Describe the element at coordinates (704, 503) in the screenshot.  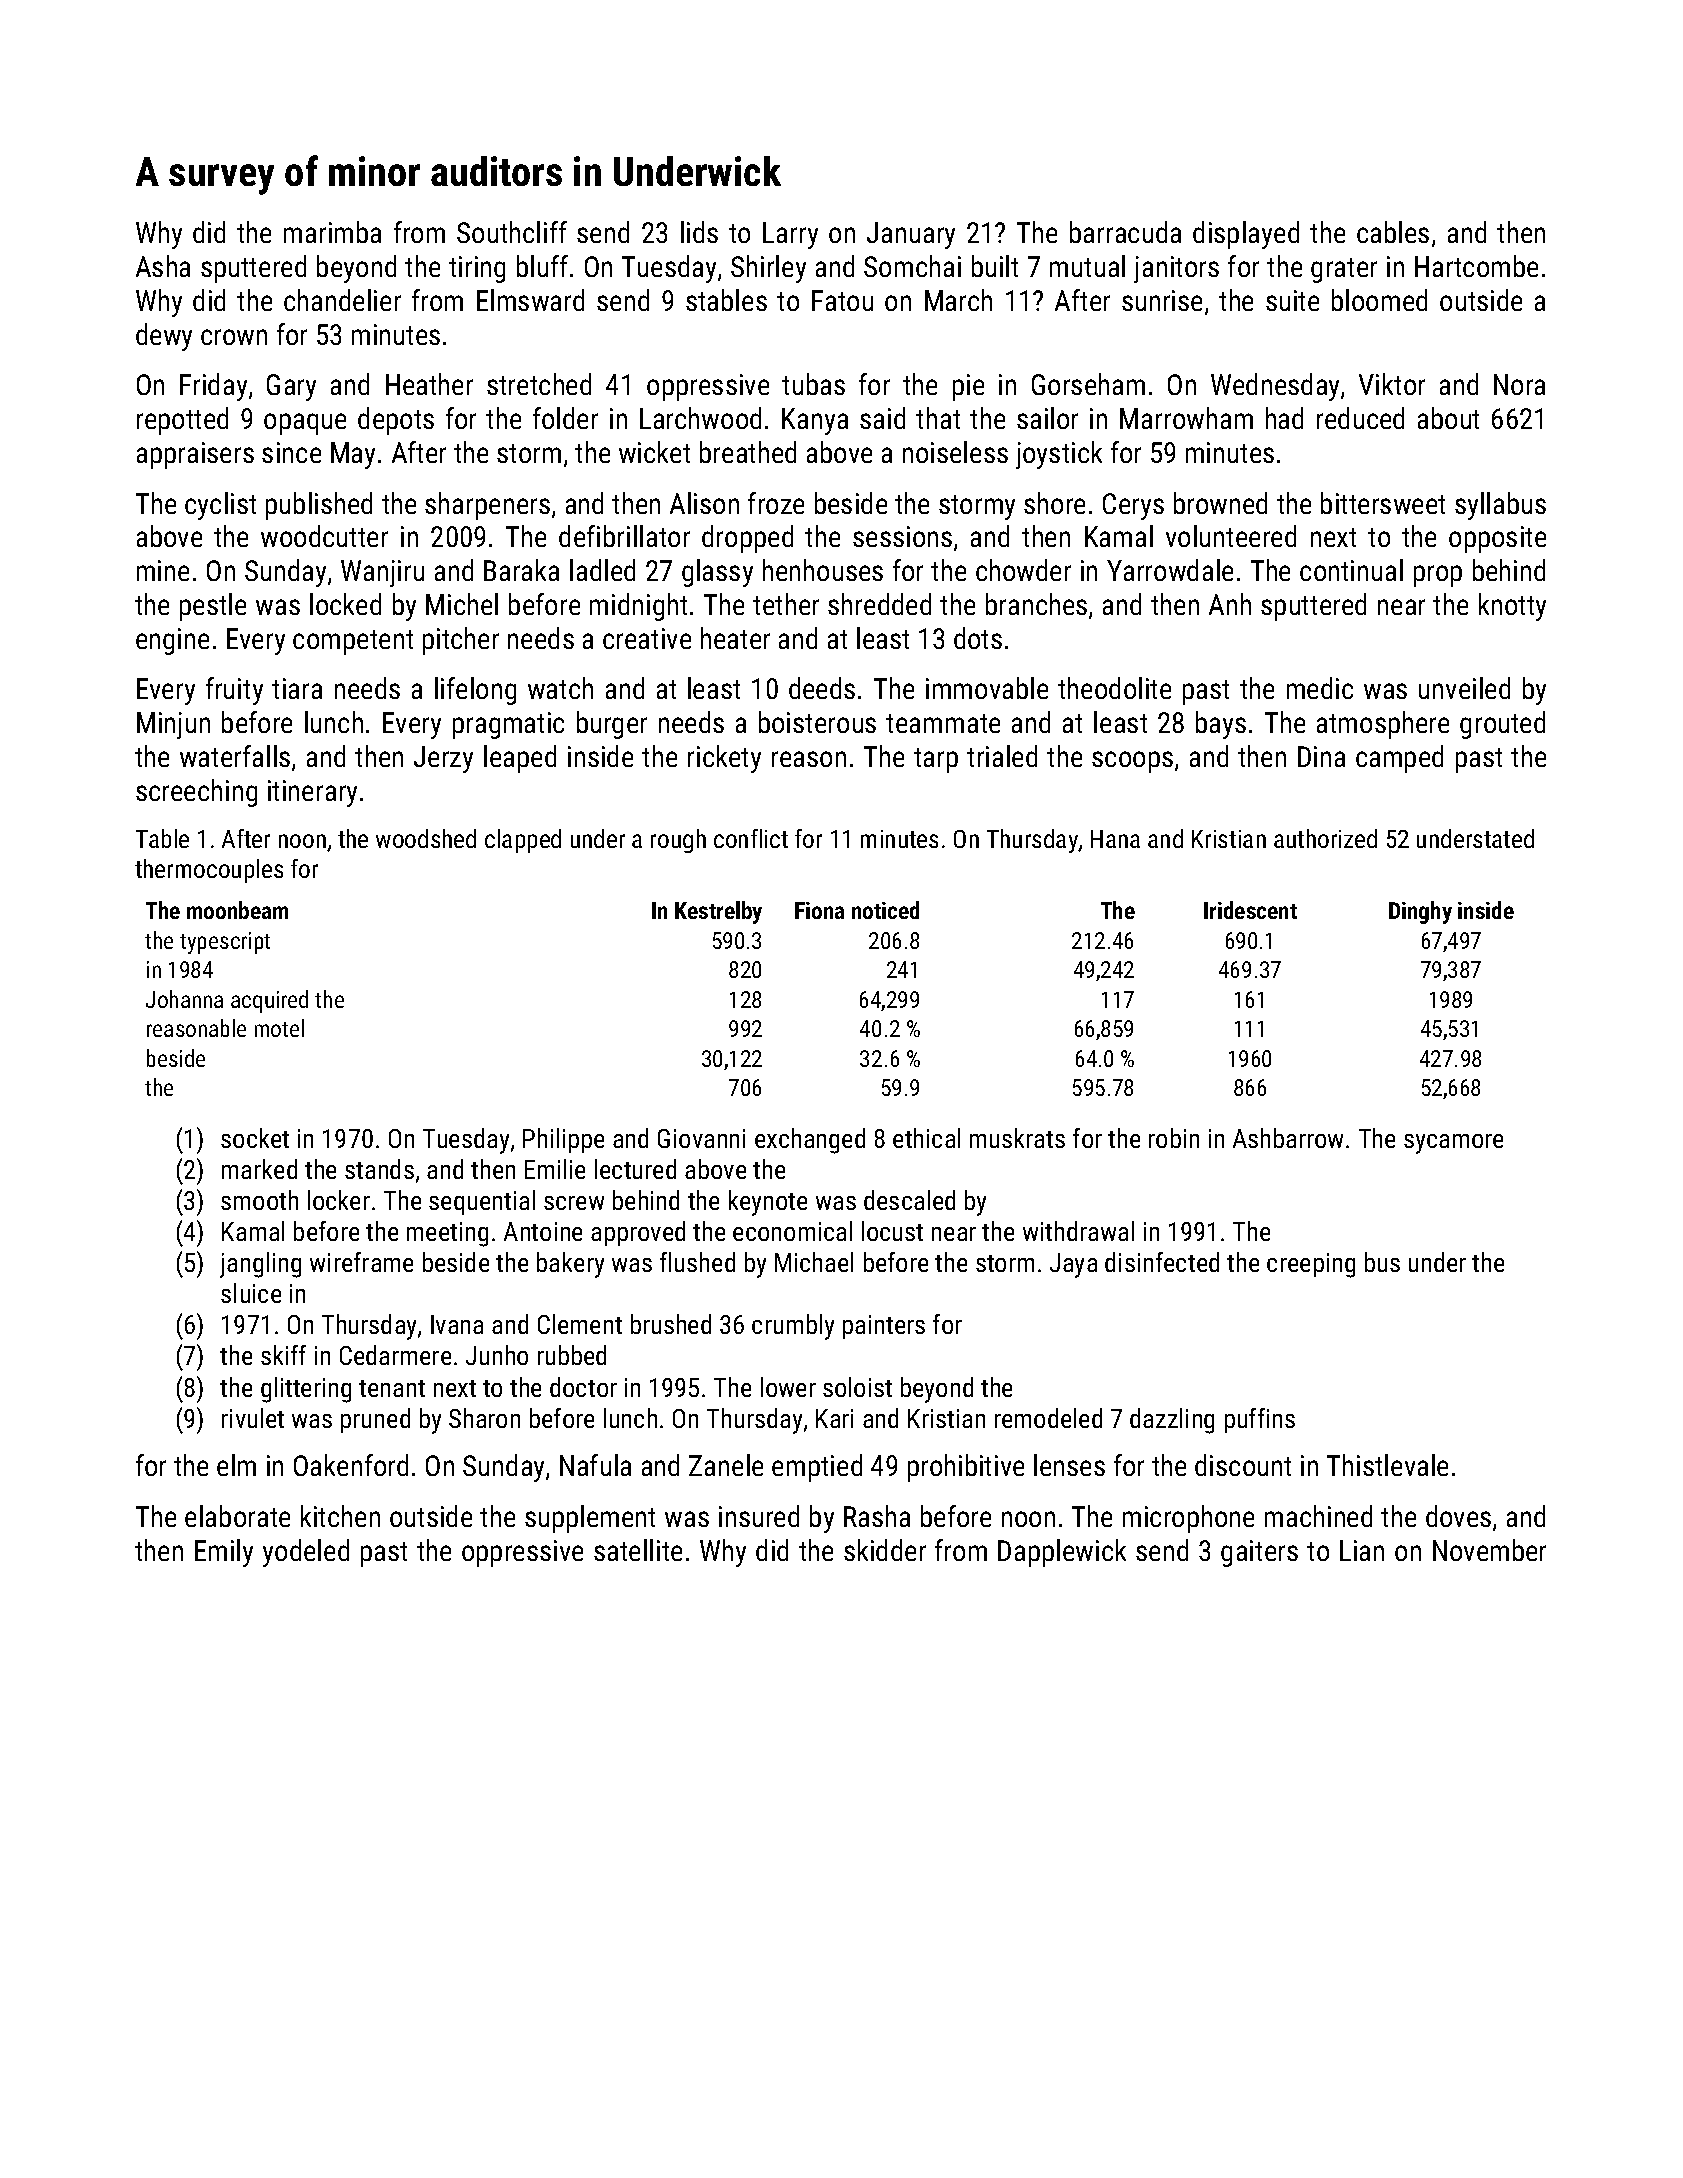
I see `Alison` at that location.
